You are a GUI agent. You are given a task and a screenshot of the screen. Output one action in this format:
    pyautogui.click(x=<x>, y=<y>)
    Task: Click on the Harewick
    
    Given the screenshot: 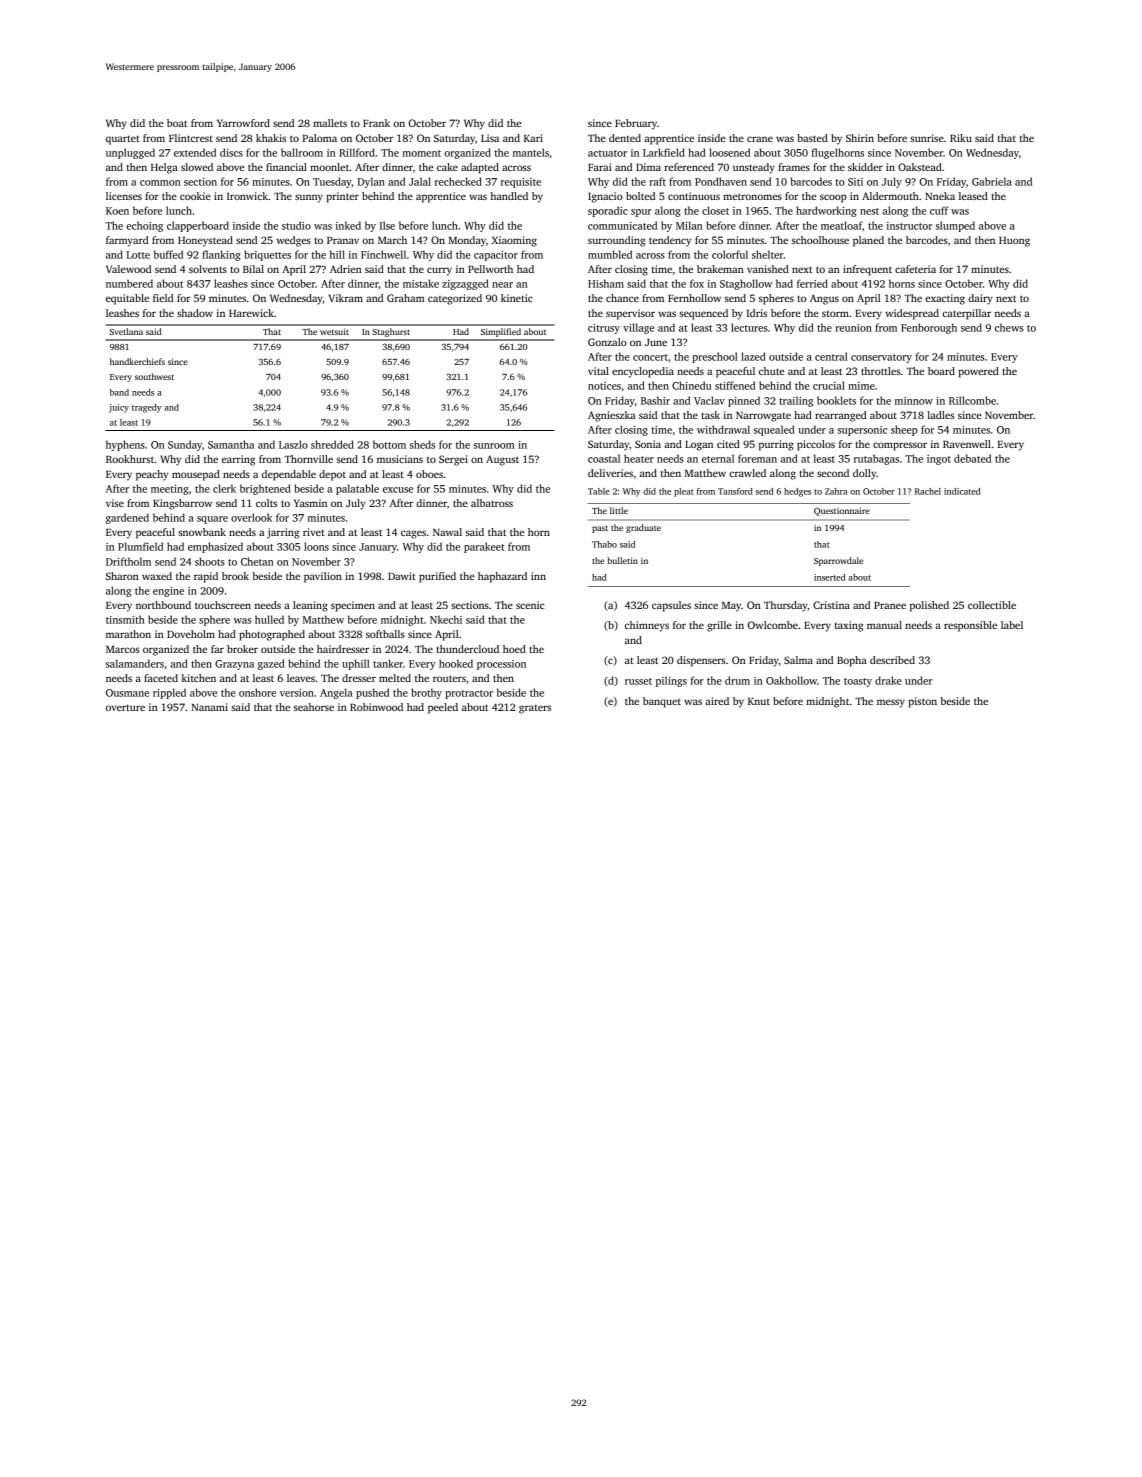 What is the action you would take?
    pyautogui.click(x=251, y=313)
